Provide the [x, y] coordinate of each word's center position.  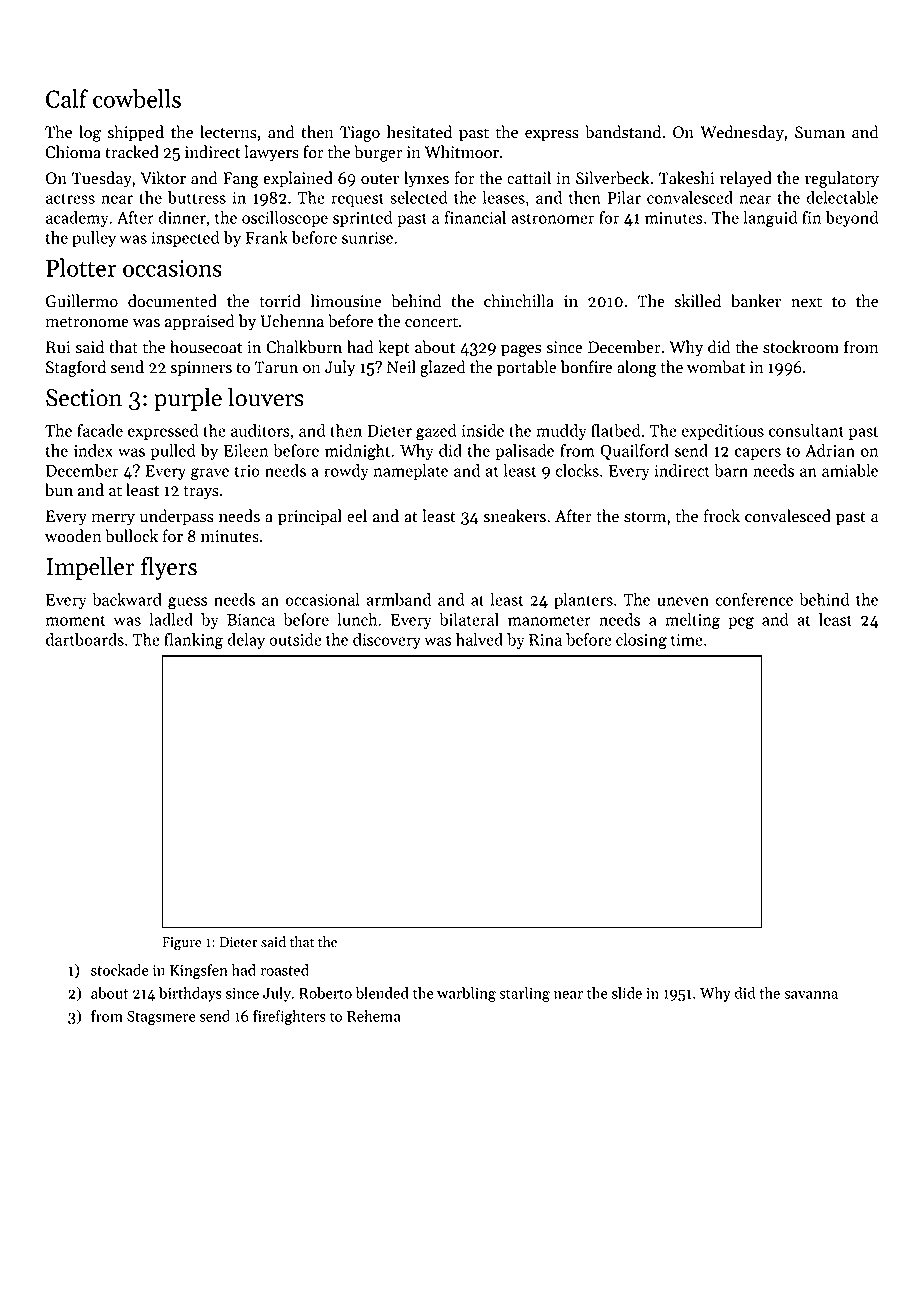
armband [399, 599]
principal [310, 517]
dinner [182, 217]
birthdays [190, 994]
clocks [577, 470]
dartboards [85, 639]
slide [627, 993]
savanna [811, 995]
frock [722, 516]
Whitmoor [462, 152]
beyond [852, 219]
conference [754, 599]
